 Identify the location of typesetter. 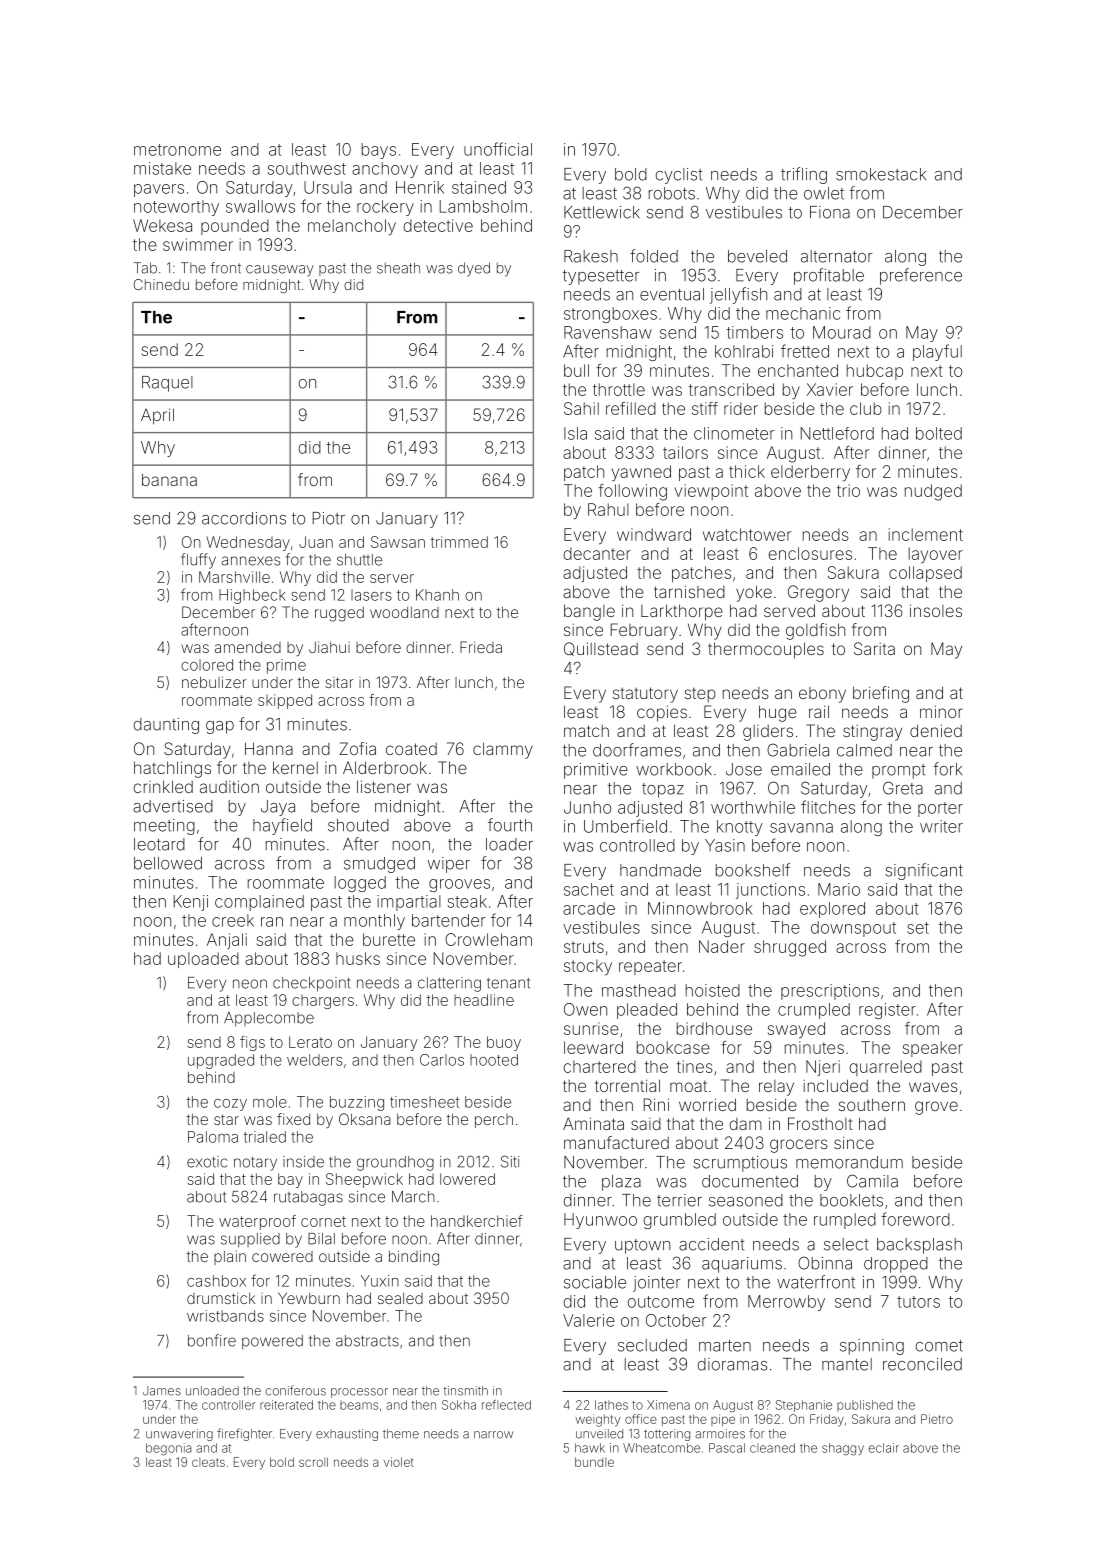
(601, 277).
